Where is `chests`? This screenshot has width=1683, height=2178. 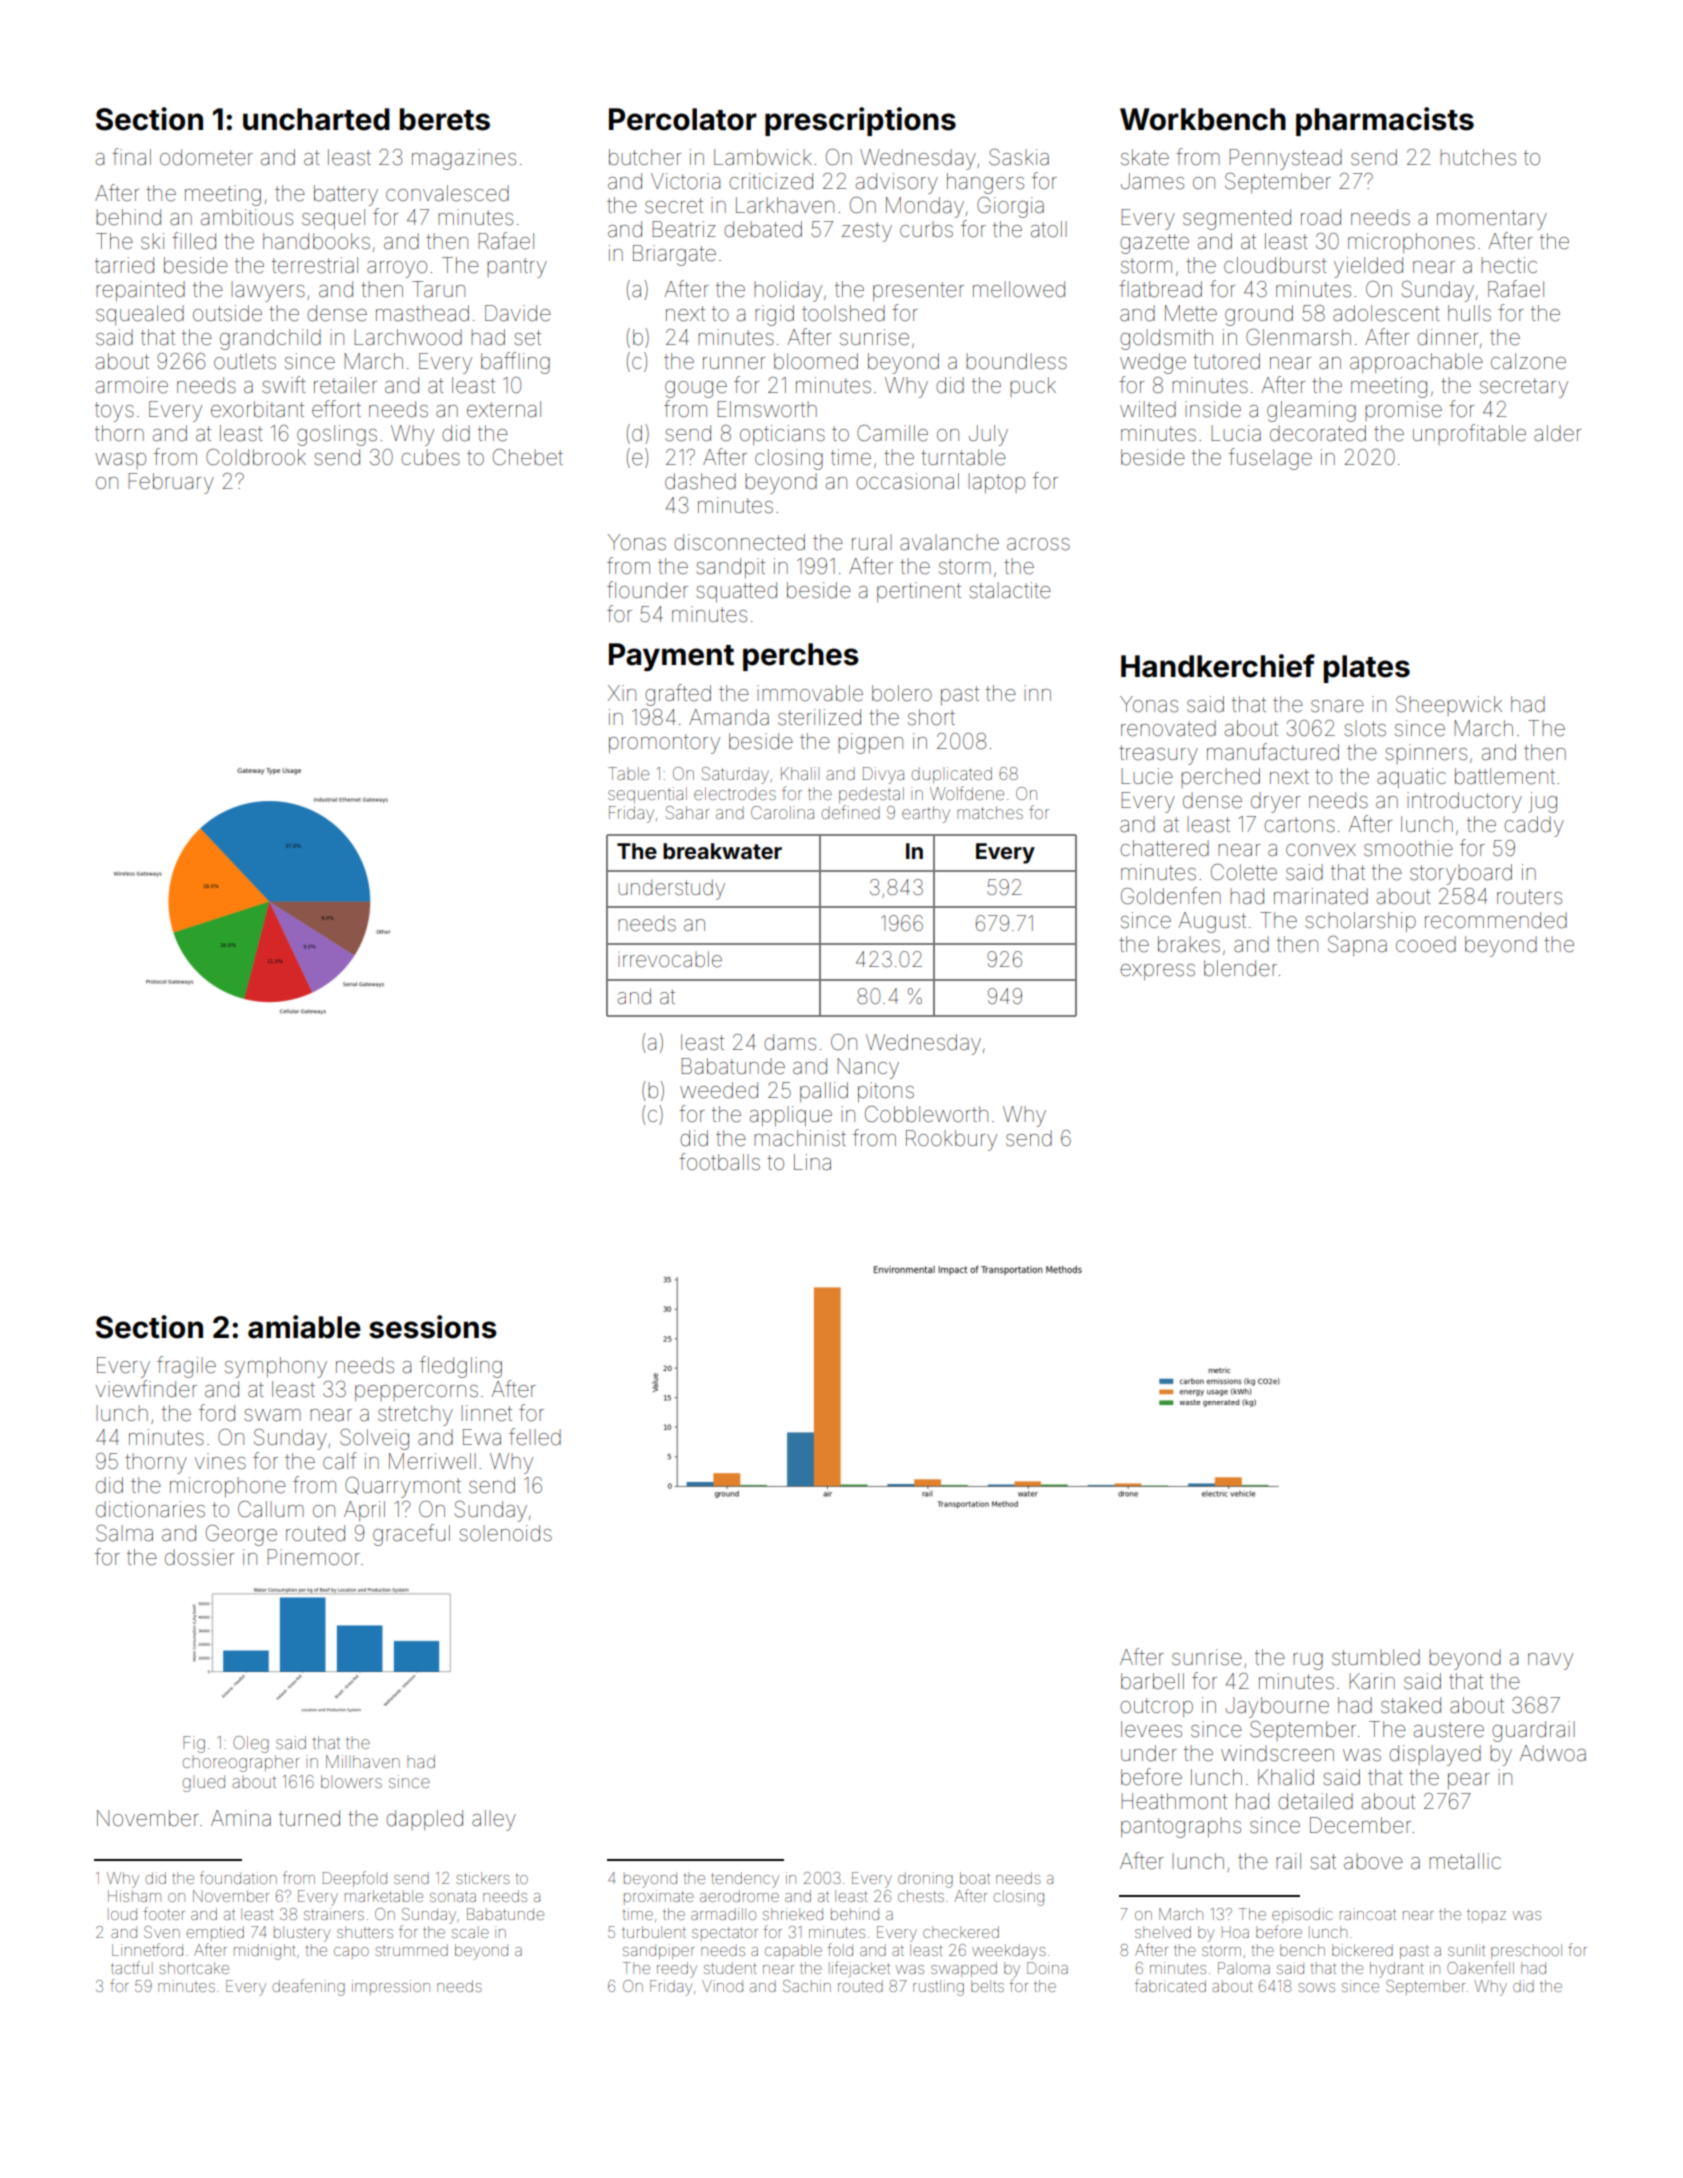
chests is located at coordinates (921, 1896).
